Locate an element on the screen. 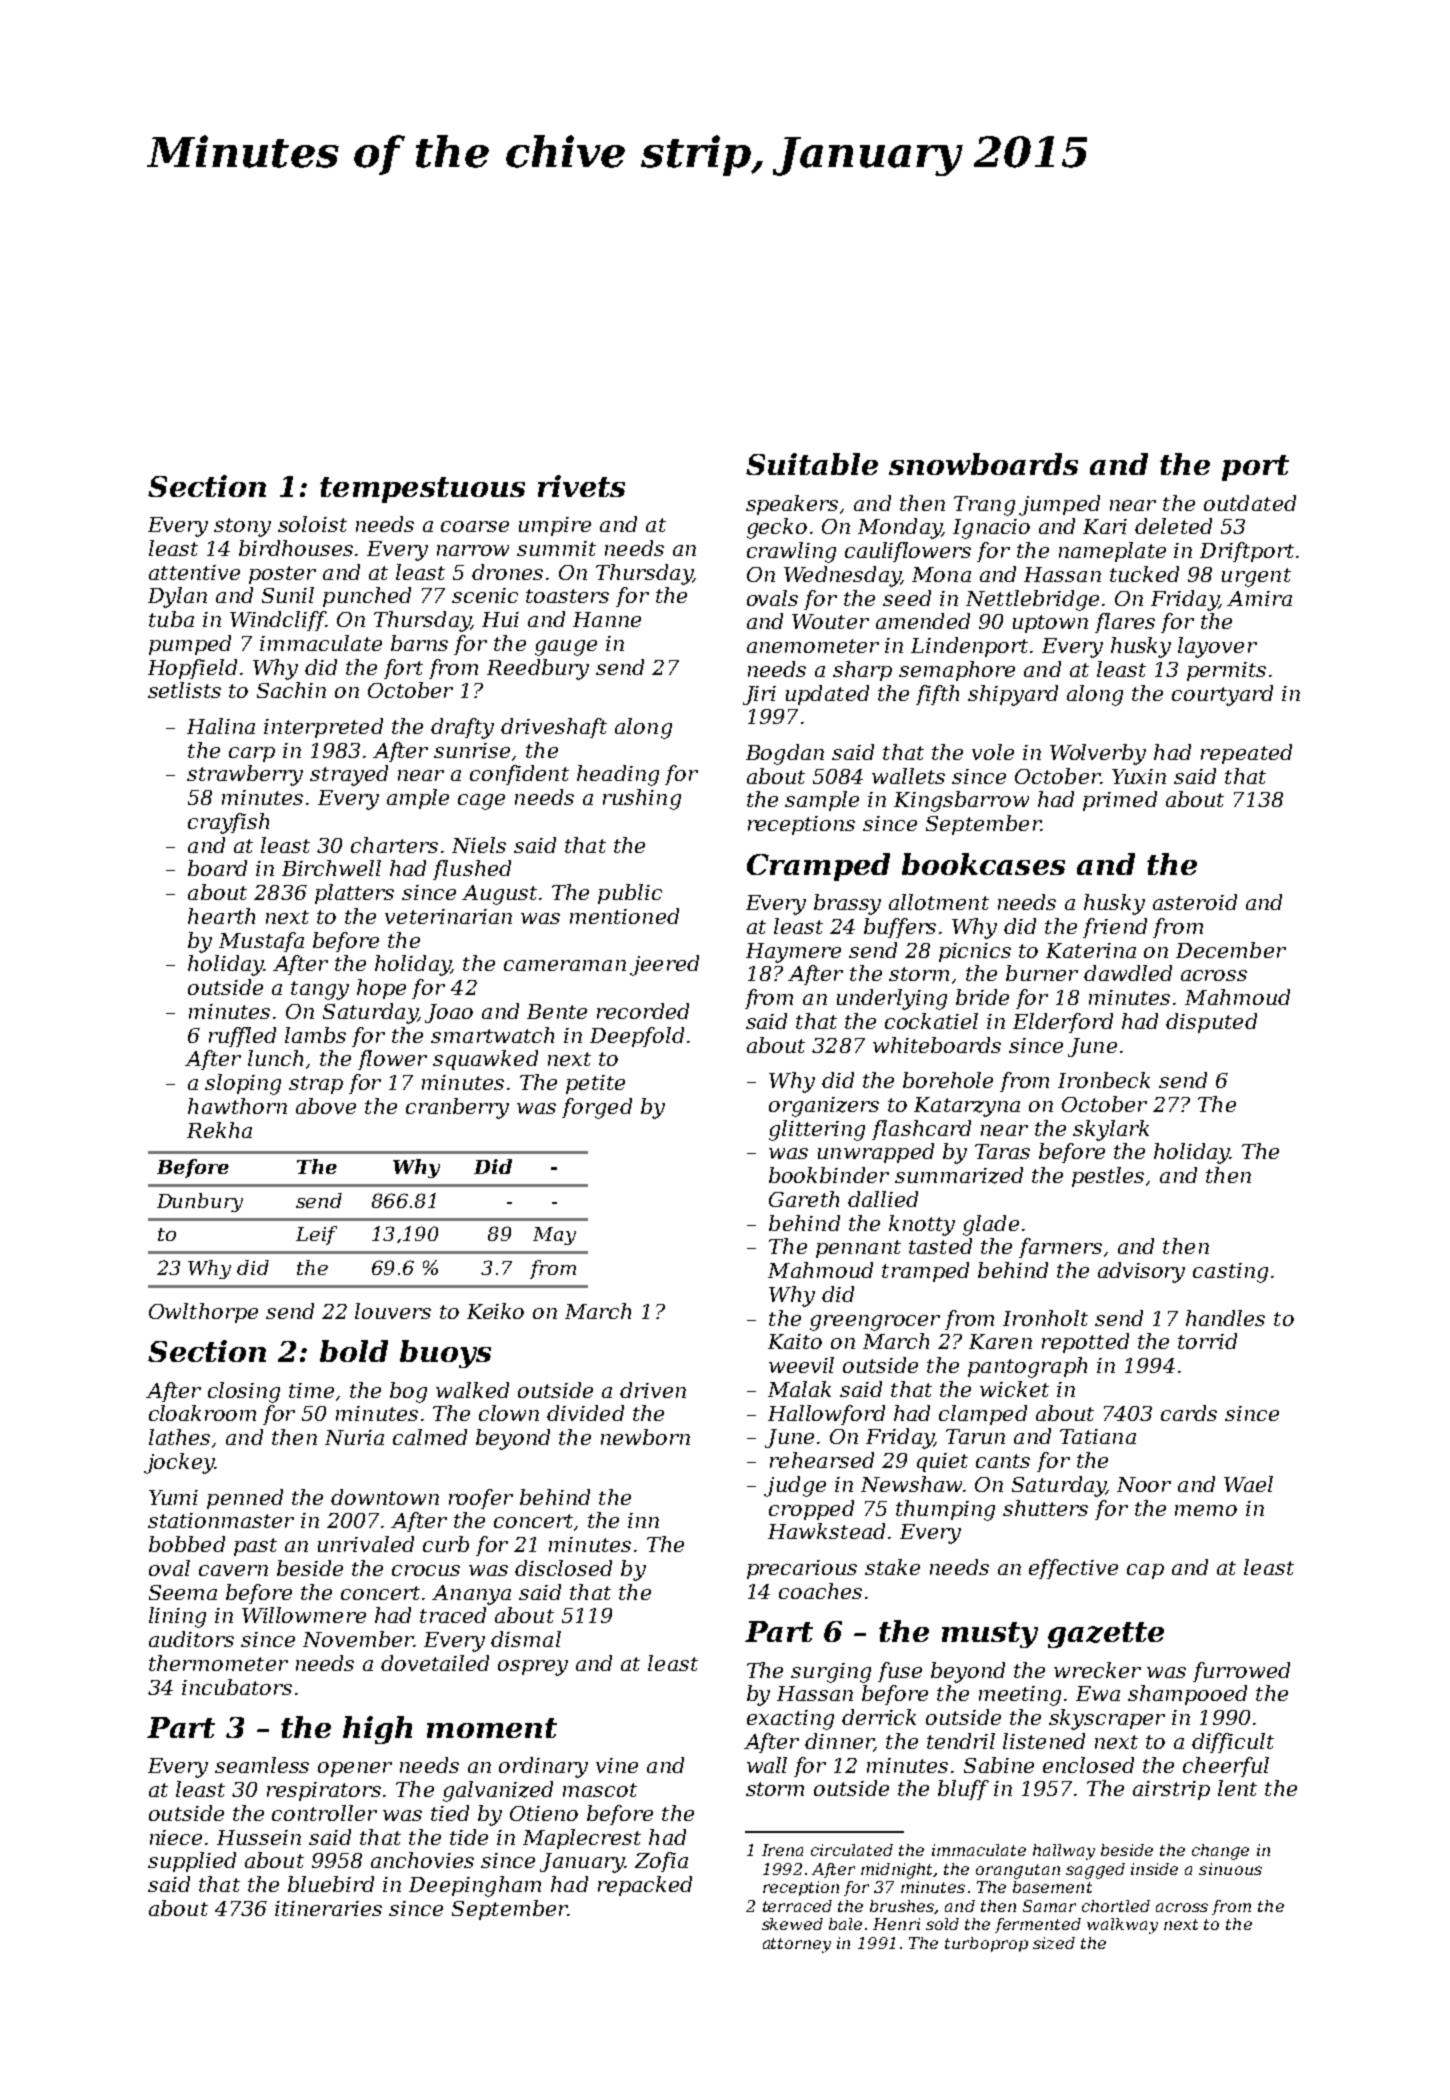 The image size is (1450, 2100). outdated is located at coordinates (1250, 503).
